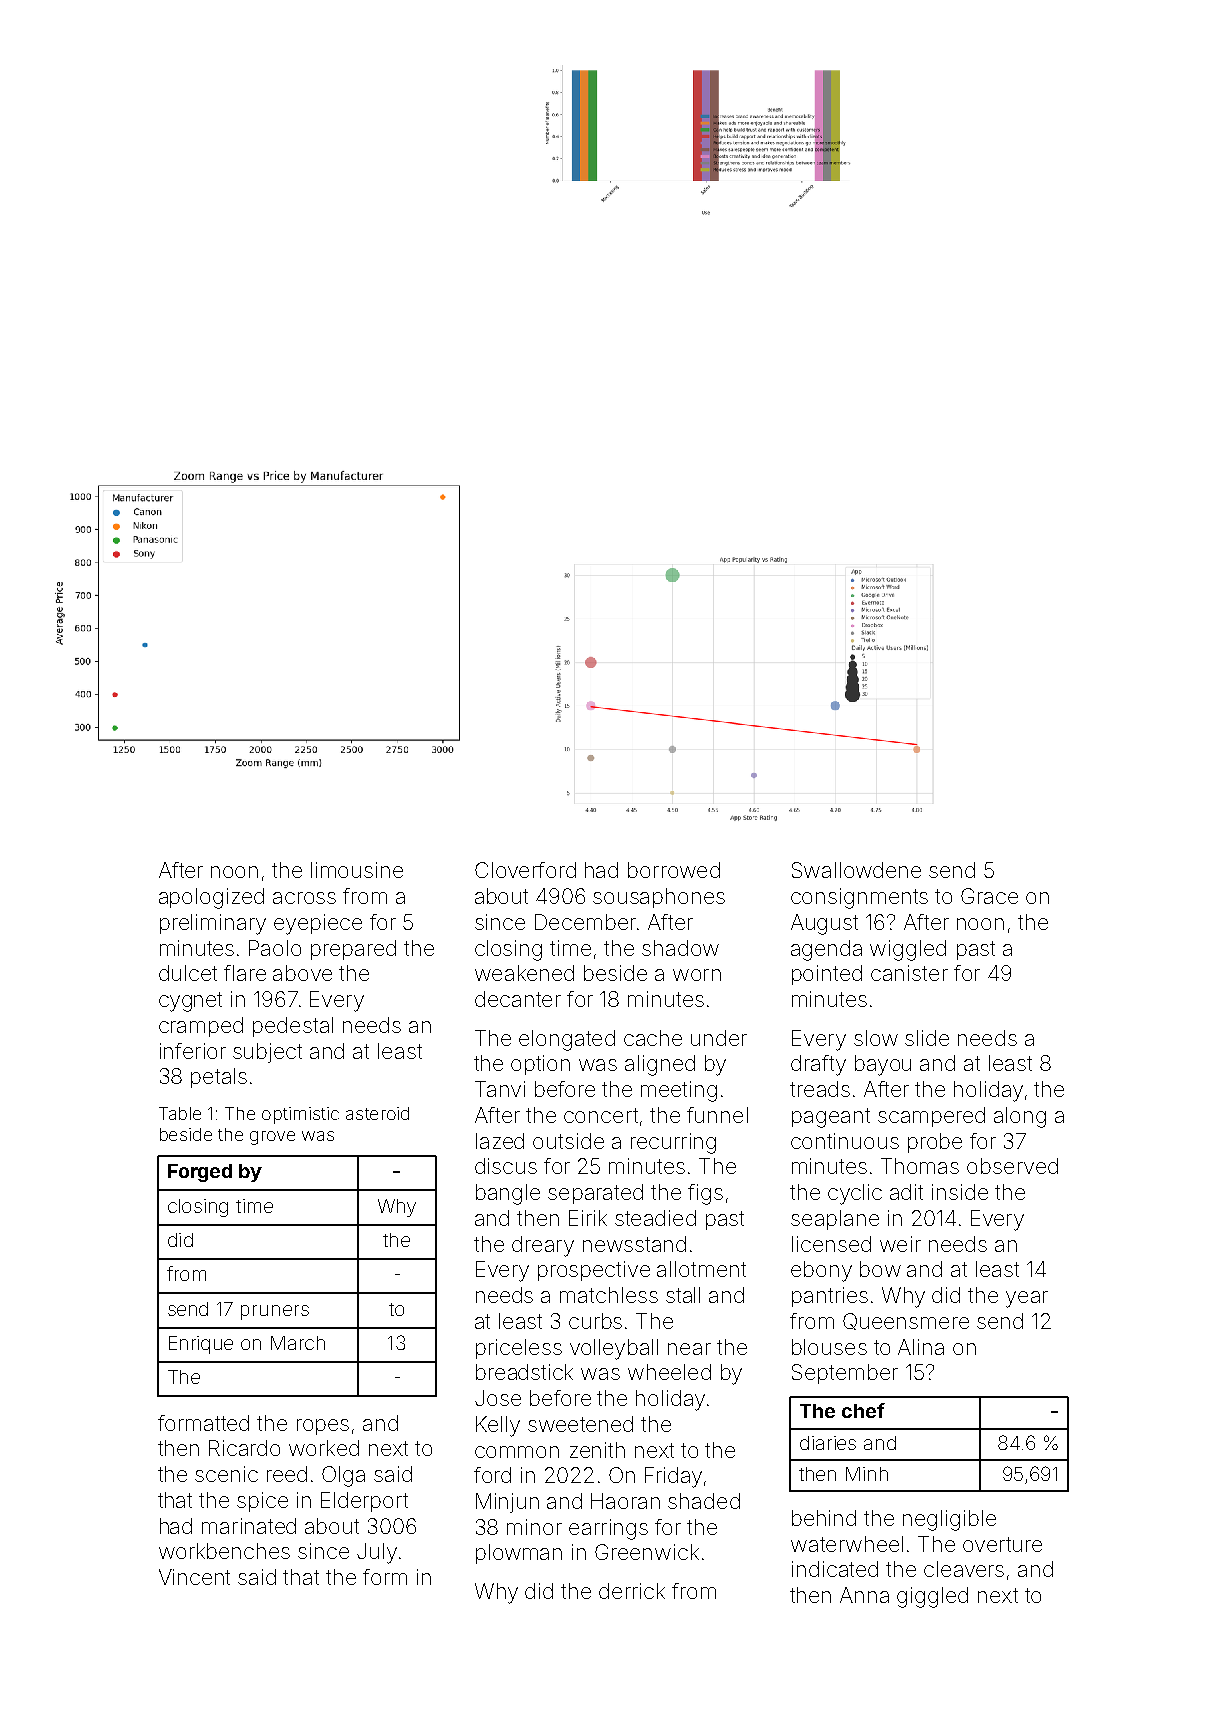  What do you see at coordinates (867, 1474) in the screenshot?
I see `Minh` at bounding box center [867, 1474].
